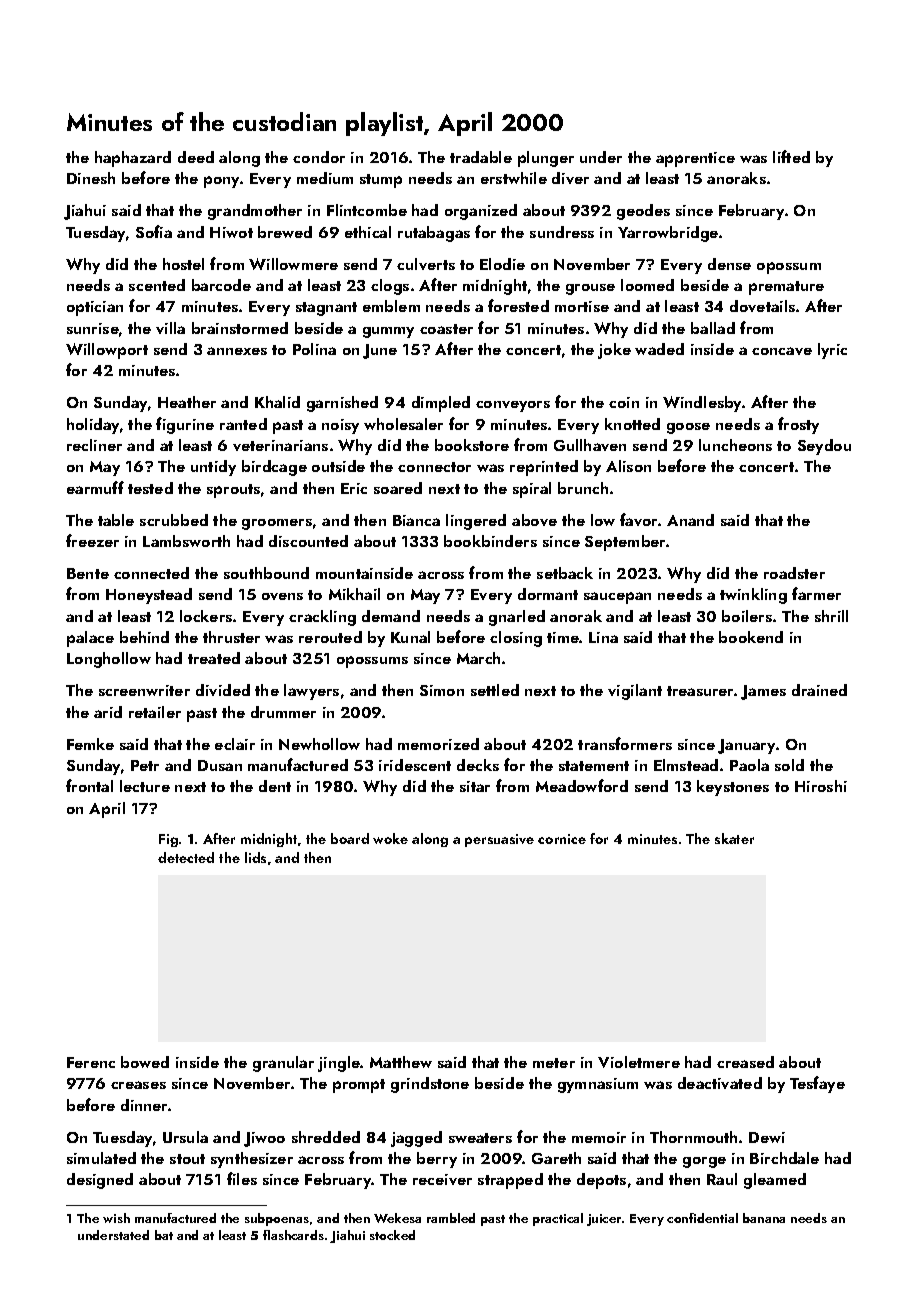 The height and width of the document is (1308, 924). Describe the element at coordinates (390, 838) in the document. I see `woke` at that location.
